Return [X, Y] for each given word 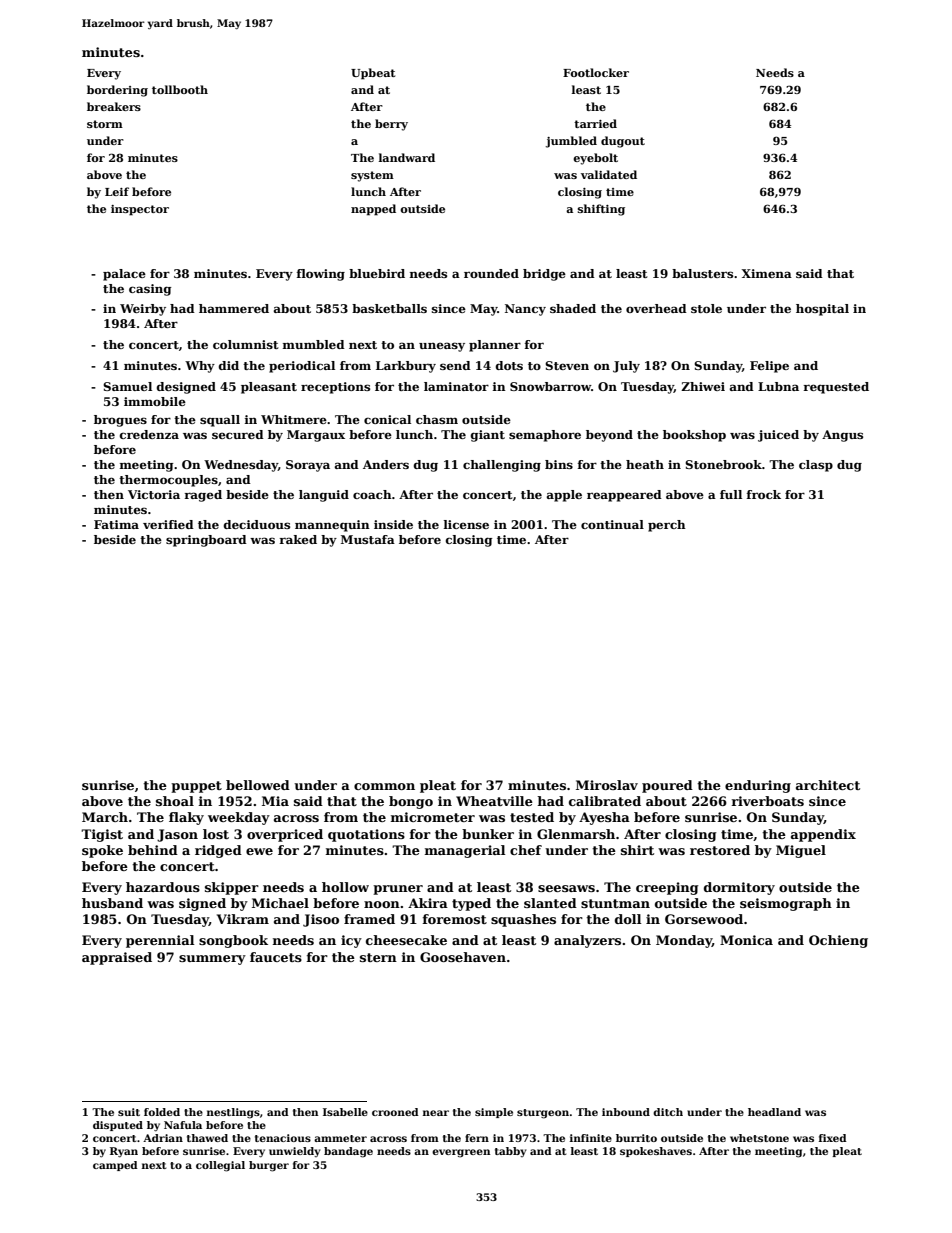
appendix [823, 835]
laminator [456, 386]
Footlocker [596, 72]
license [466, 524]
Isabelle [345, 1112]
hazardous [163, 887]
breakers [114, 106]
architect [828, 785]
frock [764, 494]
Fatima [116, 524]
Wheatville [494, 801]
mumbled [314, 344]
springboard [206, 541]
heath [645, 464]
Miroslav [607, 785]
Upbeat [373, 74]
